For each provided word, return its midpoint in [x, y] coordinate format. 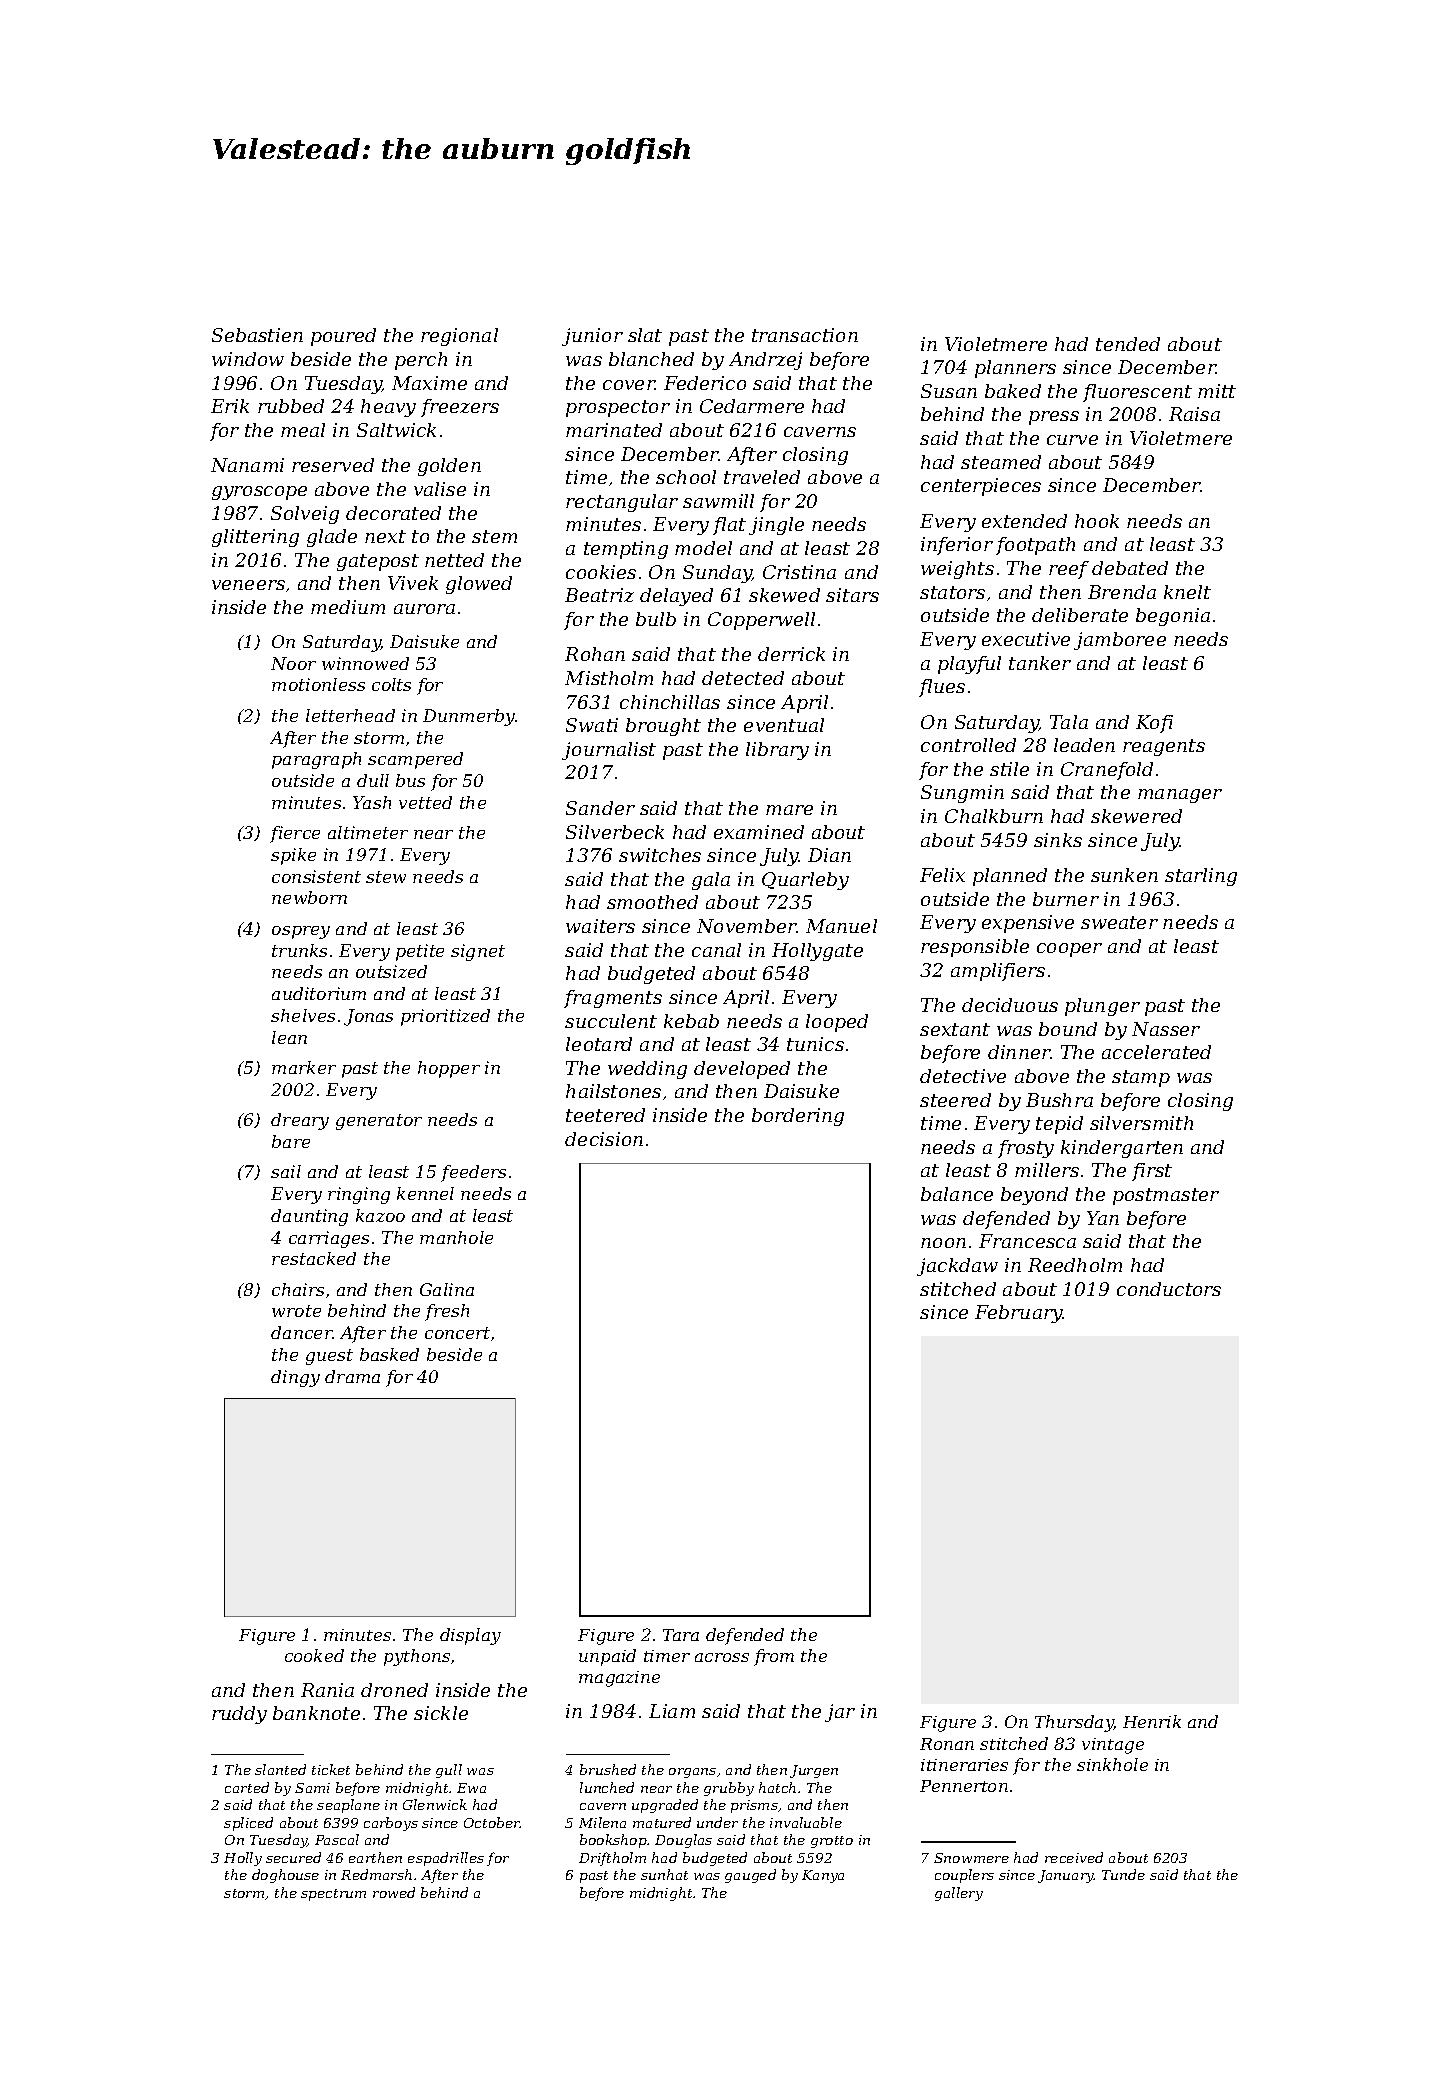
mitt [1217, 391]
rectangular [622, 503]
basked [389, 1354]
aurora [424, 609]
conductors [1169, 1289]
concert [457, 1333]
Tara [681, 1635]
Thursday [1074, 1723]
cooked [314, 1655]
